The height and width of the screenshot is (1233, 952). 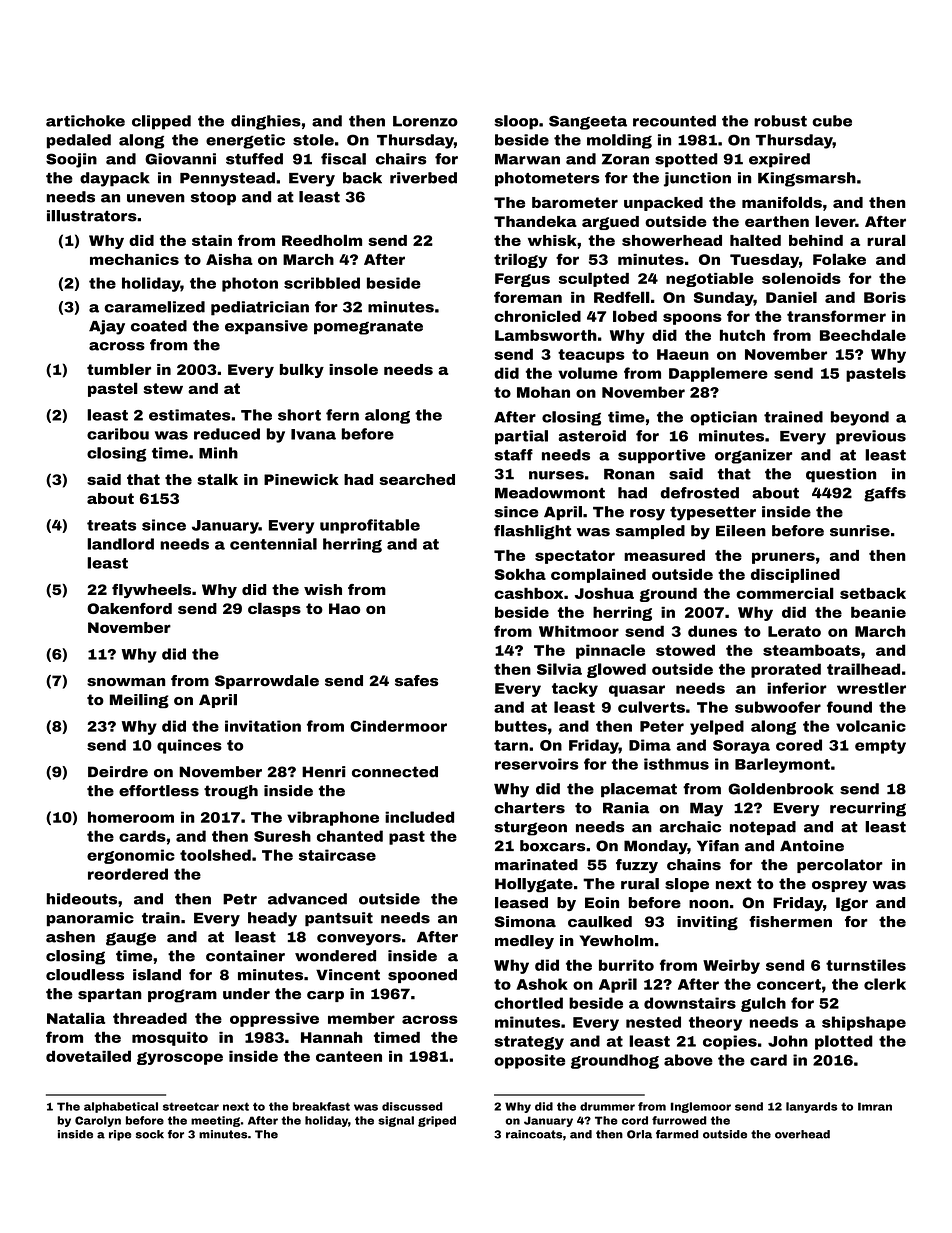 What do you see at coordinates (301, 479) in the screenshot?
I see `Pinewick` at bounding box center [301, 479].
